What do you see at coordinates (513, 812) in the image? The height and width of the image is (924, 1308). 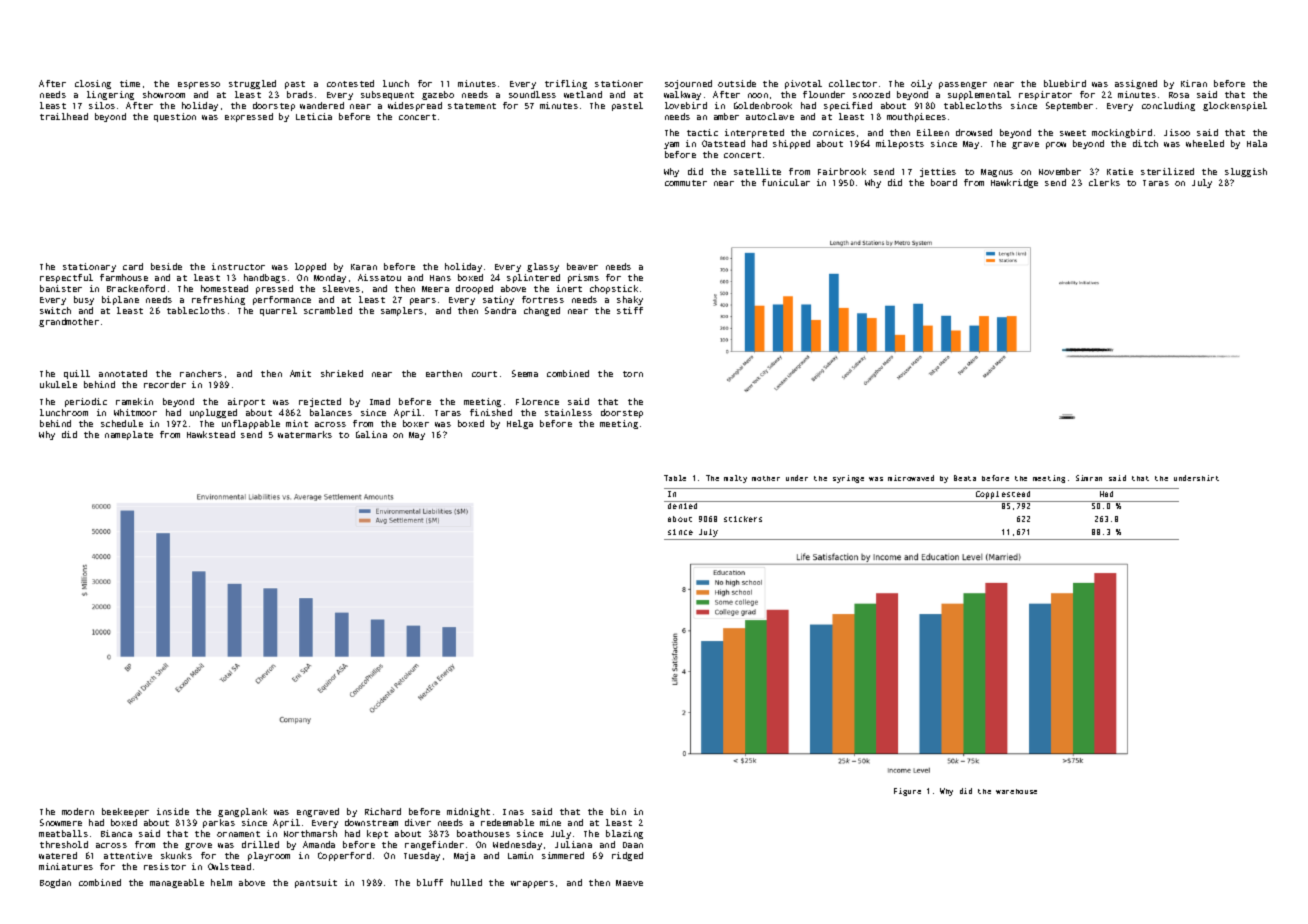 I see `Inas` at bounding box center [513, 812].
